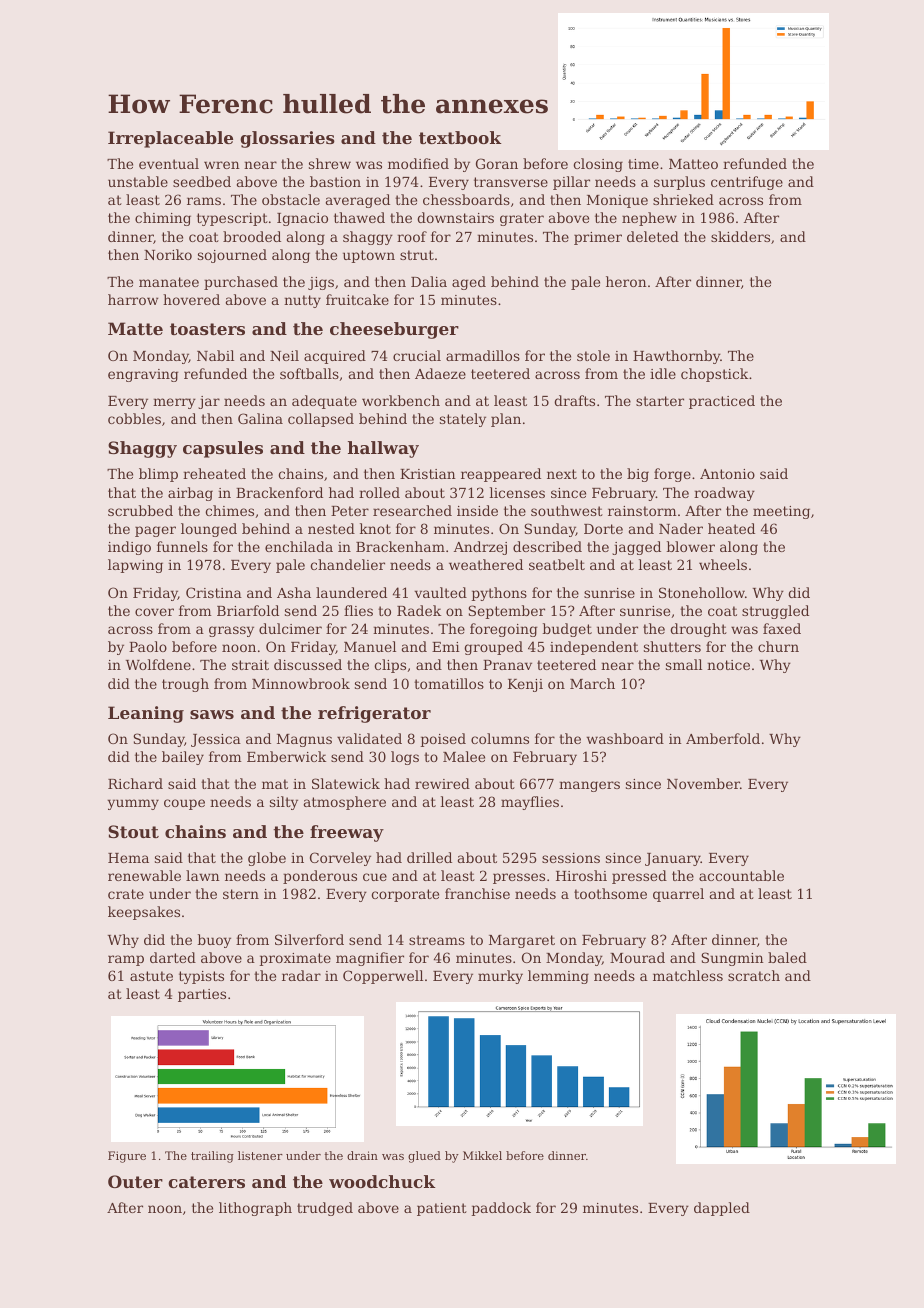  I want to click on softballs, so click(309, 373).
